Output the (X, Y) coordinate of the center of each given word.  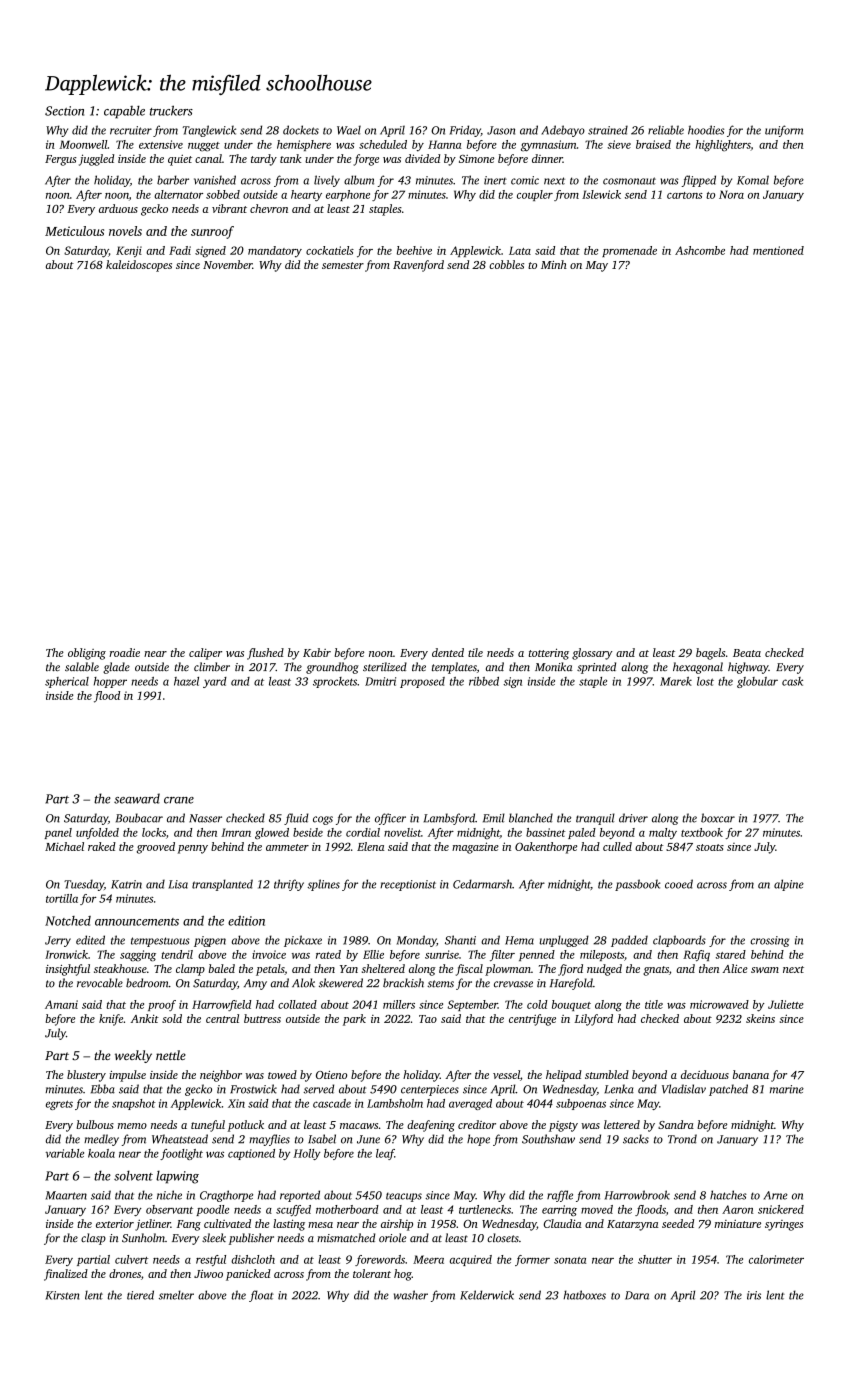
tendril (177, 954)
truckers (171, 110)
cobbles (506, 264)
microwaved (719, 1004)
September (473, 1005)
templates (454, 668)
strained (608, 130)
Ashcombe (700, 250)
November (227, 264)
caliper (205, 654)
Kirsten (62, 1295)
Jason (501, 130)
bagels (710, 654)
